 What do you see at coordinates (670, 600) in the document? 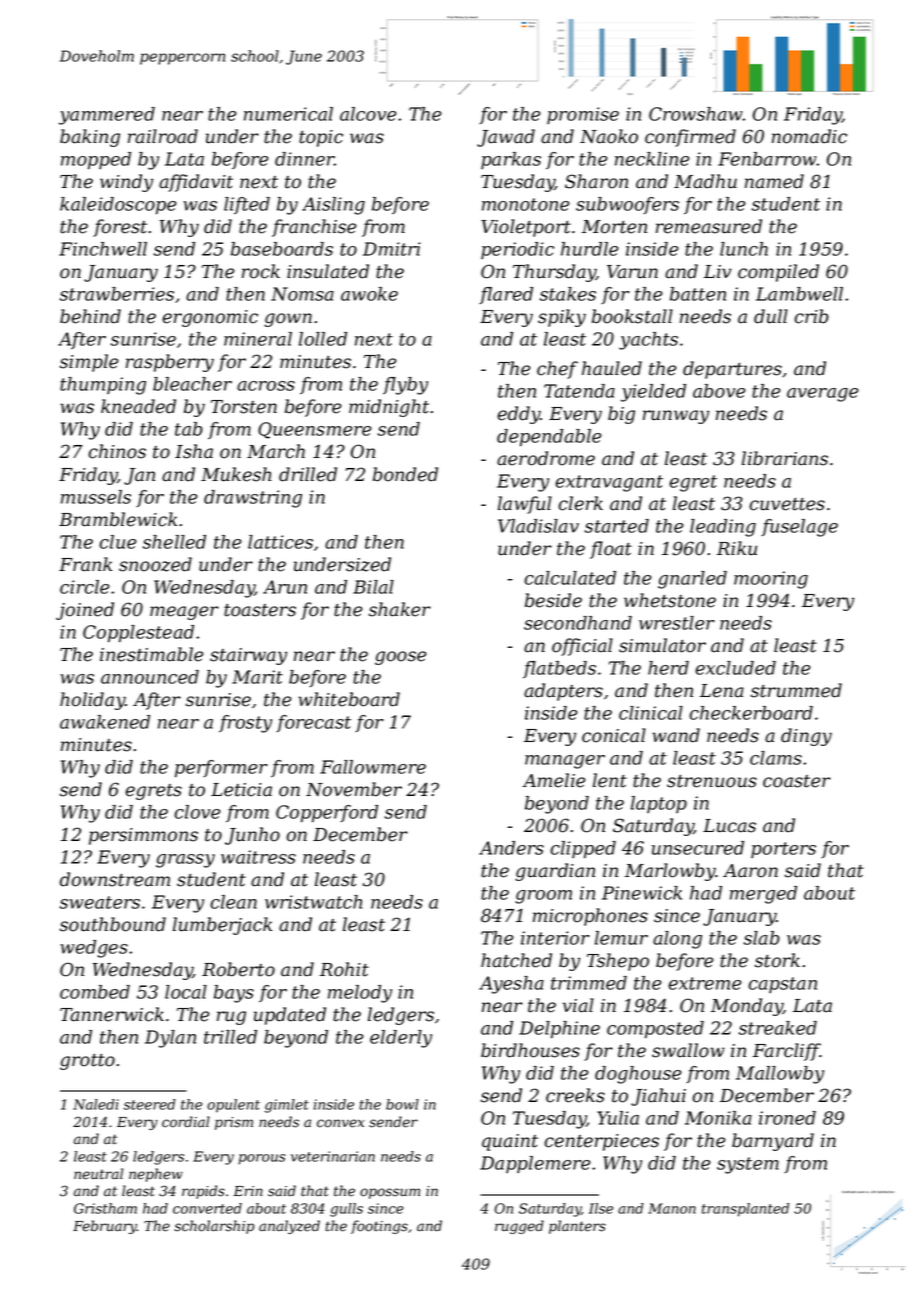
I see `whetstone` at bounding box center [670, 600].
